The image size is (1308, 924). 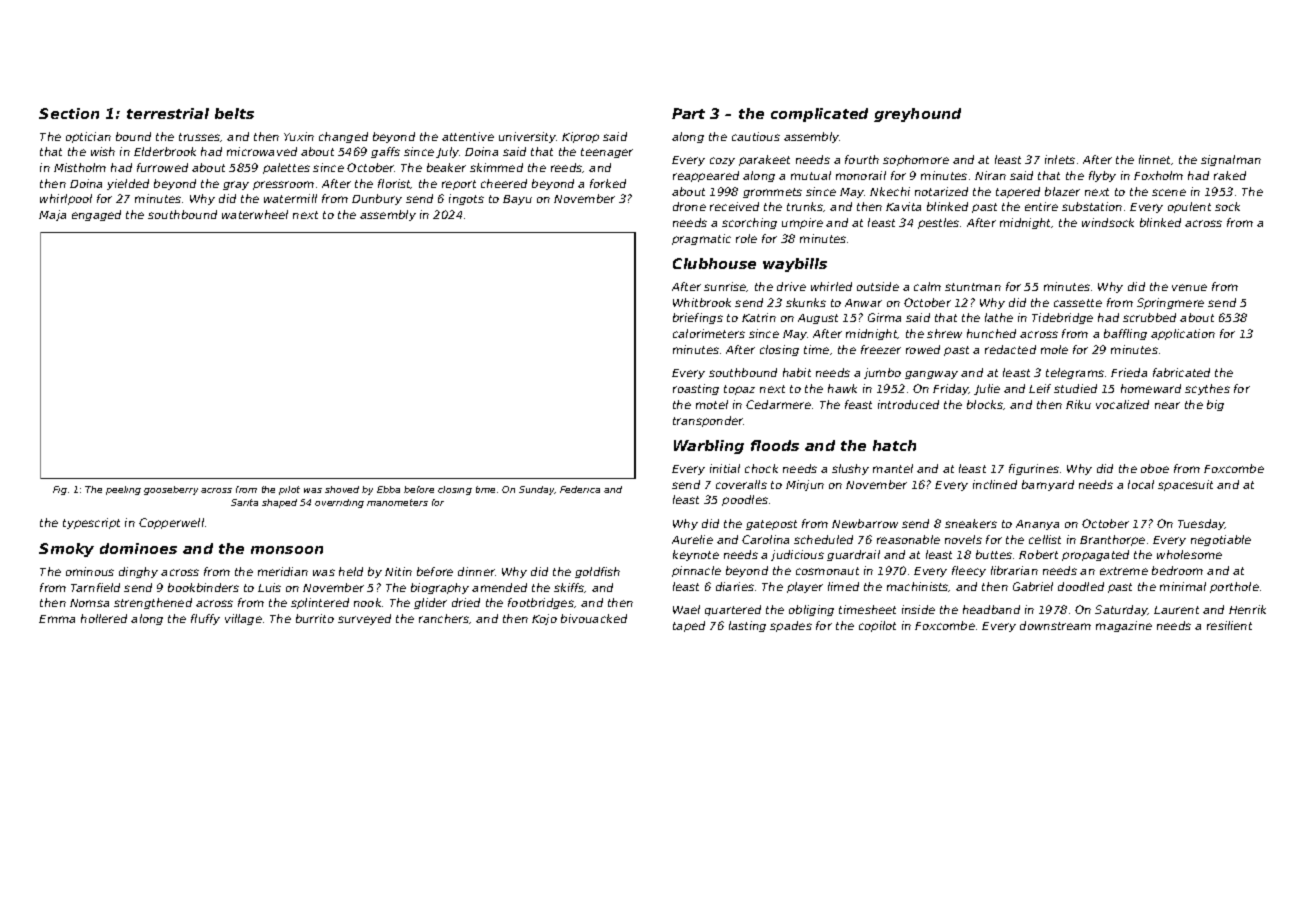 What do you see at coordinates (689, 626) in the screenshot?
I see `taped` at bounding box center [689, 626].
